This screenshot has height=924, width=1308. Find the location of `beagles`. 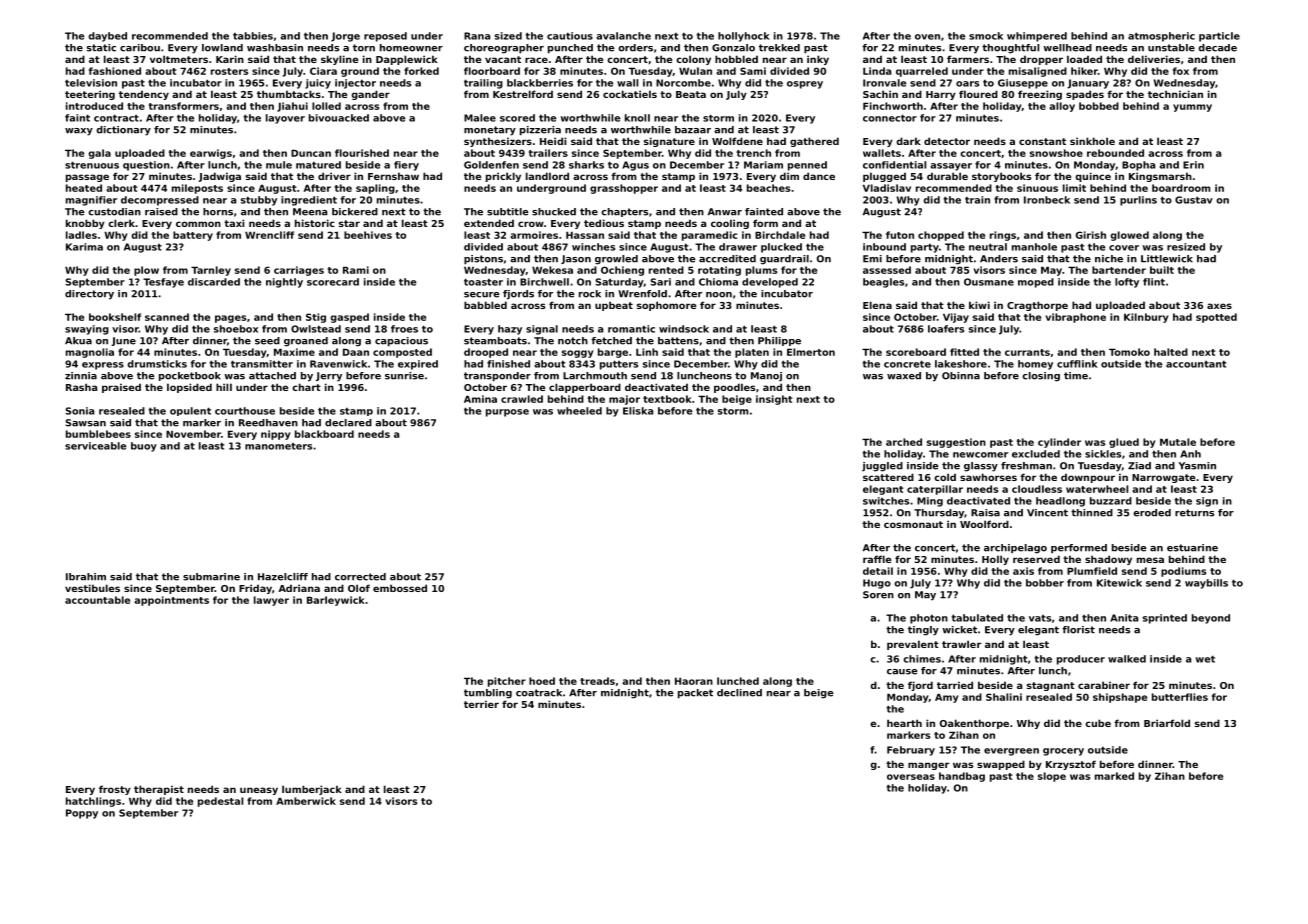

beagles is located at coordinates (883, 283).
